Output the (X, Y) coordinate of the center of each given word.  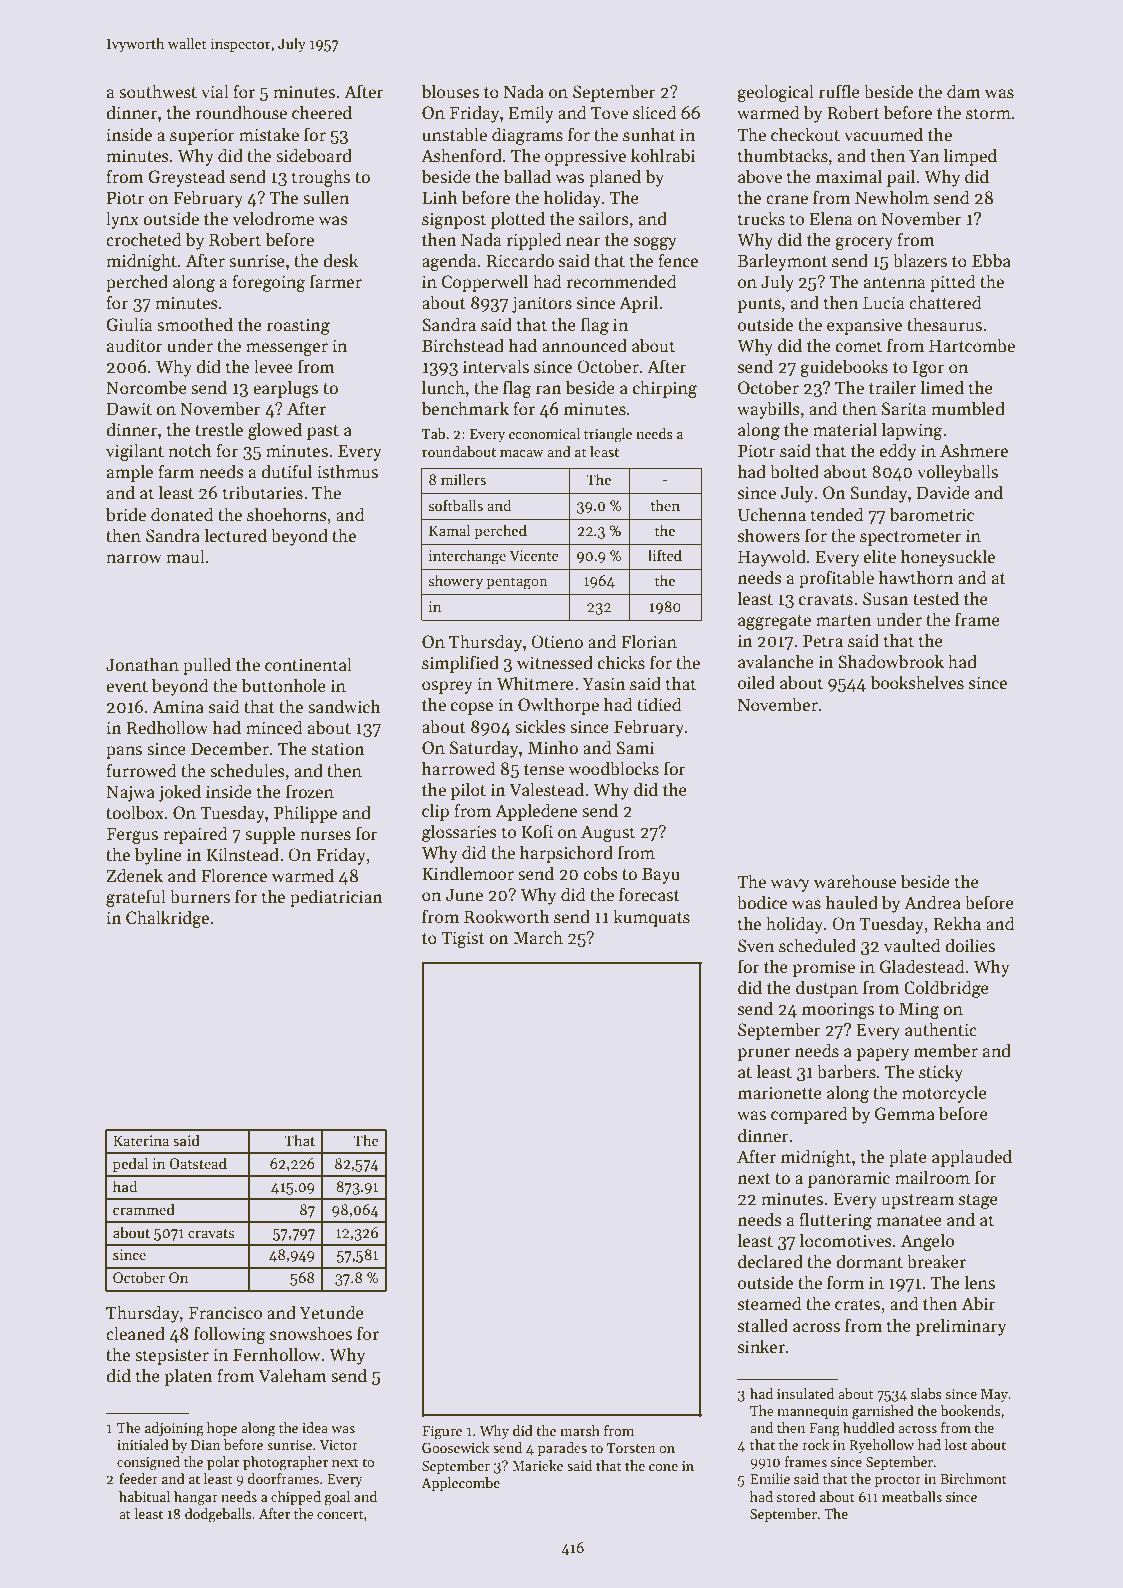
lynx (122, 220)
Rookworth (506, 916)
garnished (883, 1412)
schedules (247, 770)
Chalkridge (167, 919)
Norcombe (146, 387)
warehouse (855, 881)
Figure (442, 1433)
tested (936, 598)
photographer (285, 1463)
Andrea (932, 902)
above (760, 176)
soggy (655, 243)
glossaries (459, 833)
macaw (522, 453)
